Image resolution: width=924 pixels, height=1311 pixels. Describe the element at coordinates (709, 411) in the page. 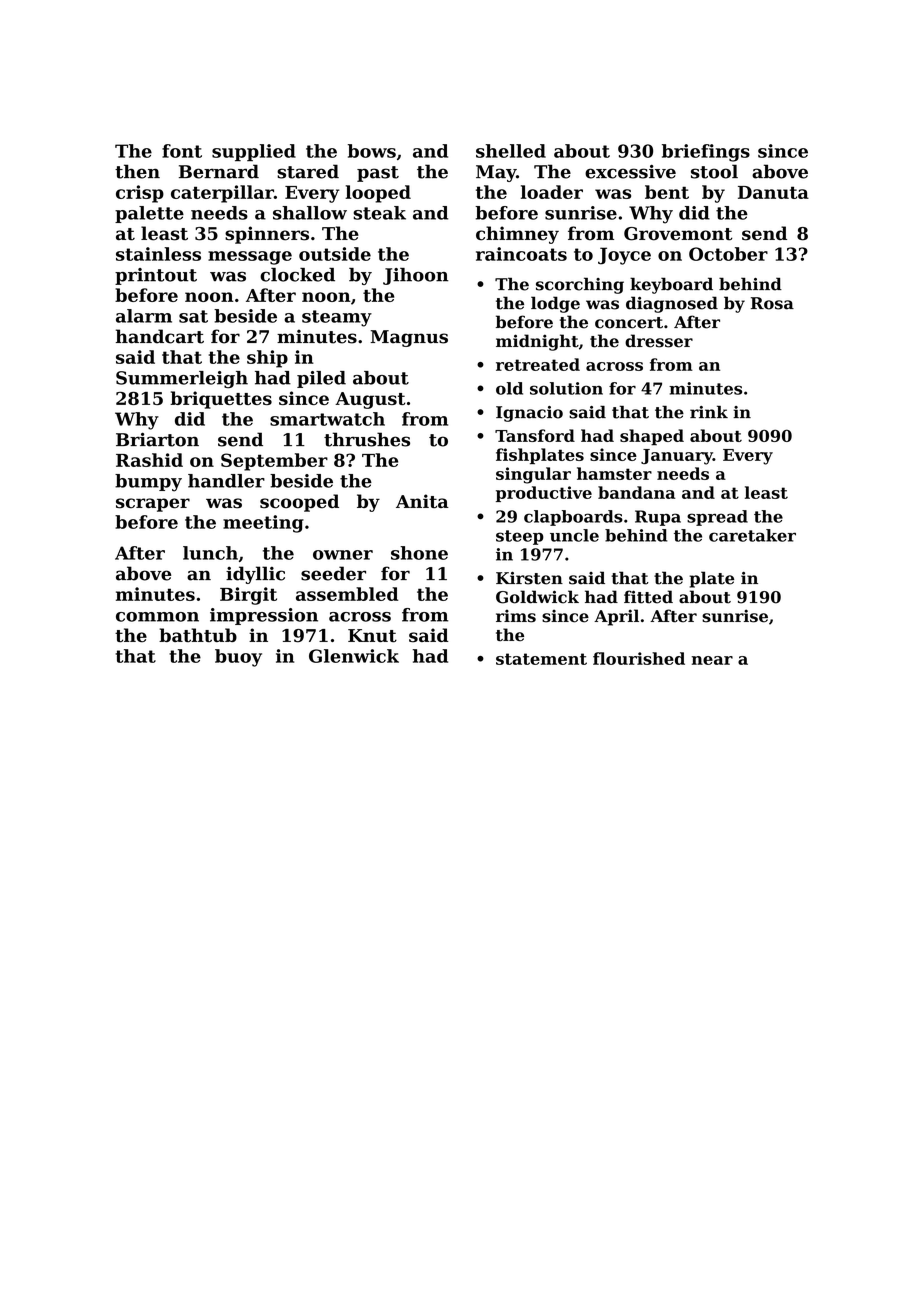

I see `rink` at that location.
